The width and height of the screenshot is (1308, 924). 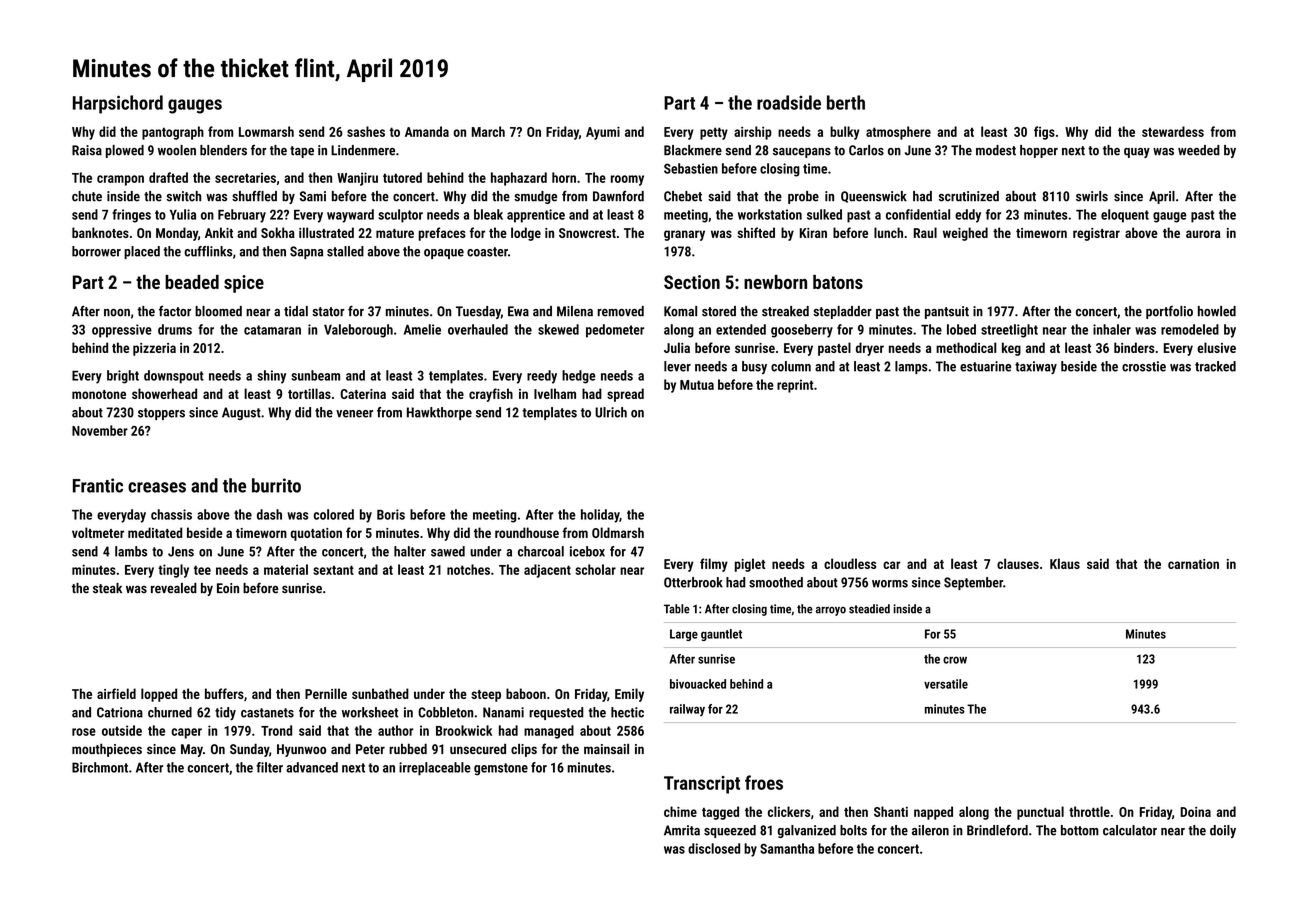 What do you see at coordinates (526, 693) in the screenshot?
I see `baboon` at bounding box center [526, 693].
